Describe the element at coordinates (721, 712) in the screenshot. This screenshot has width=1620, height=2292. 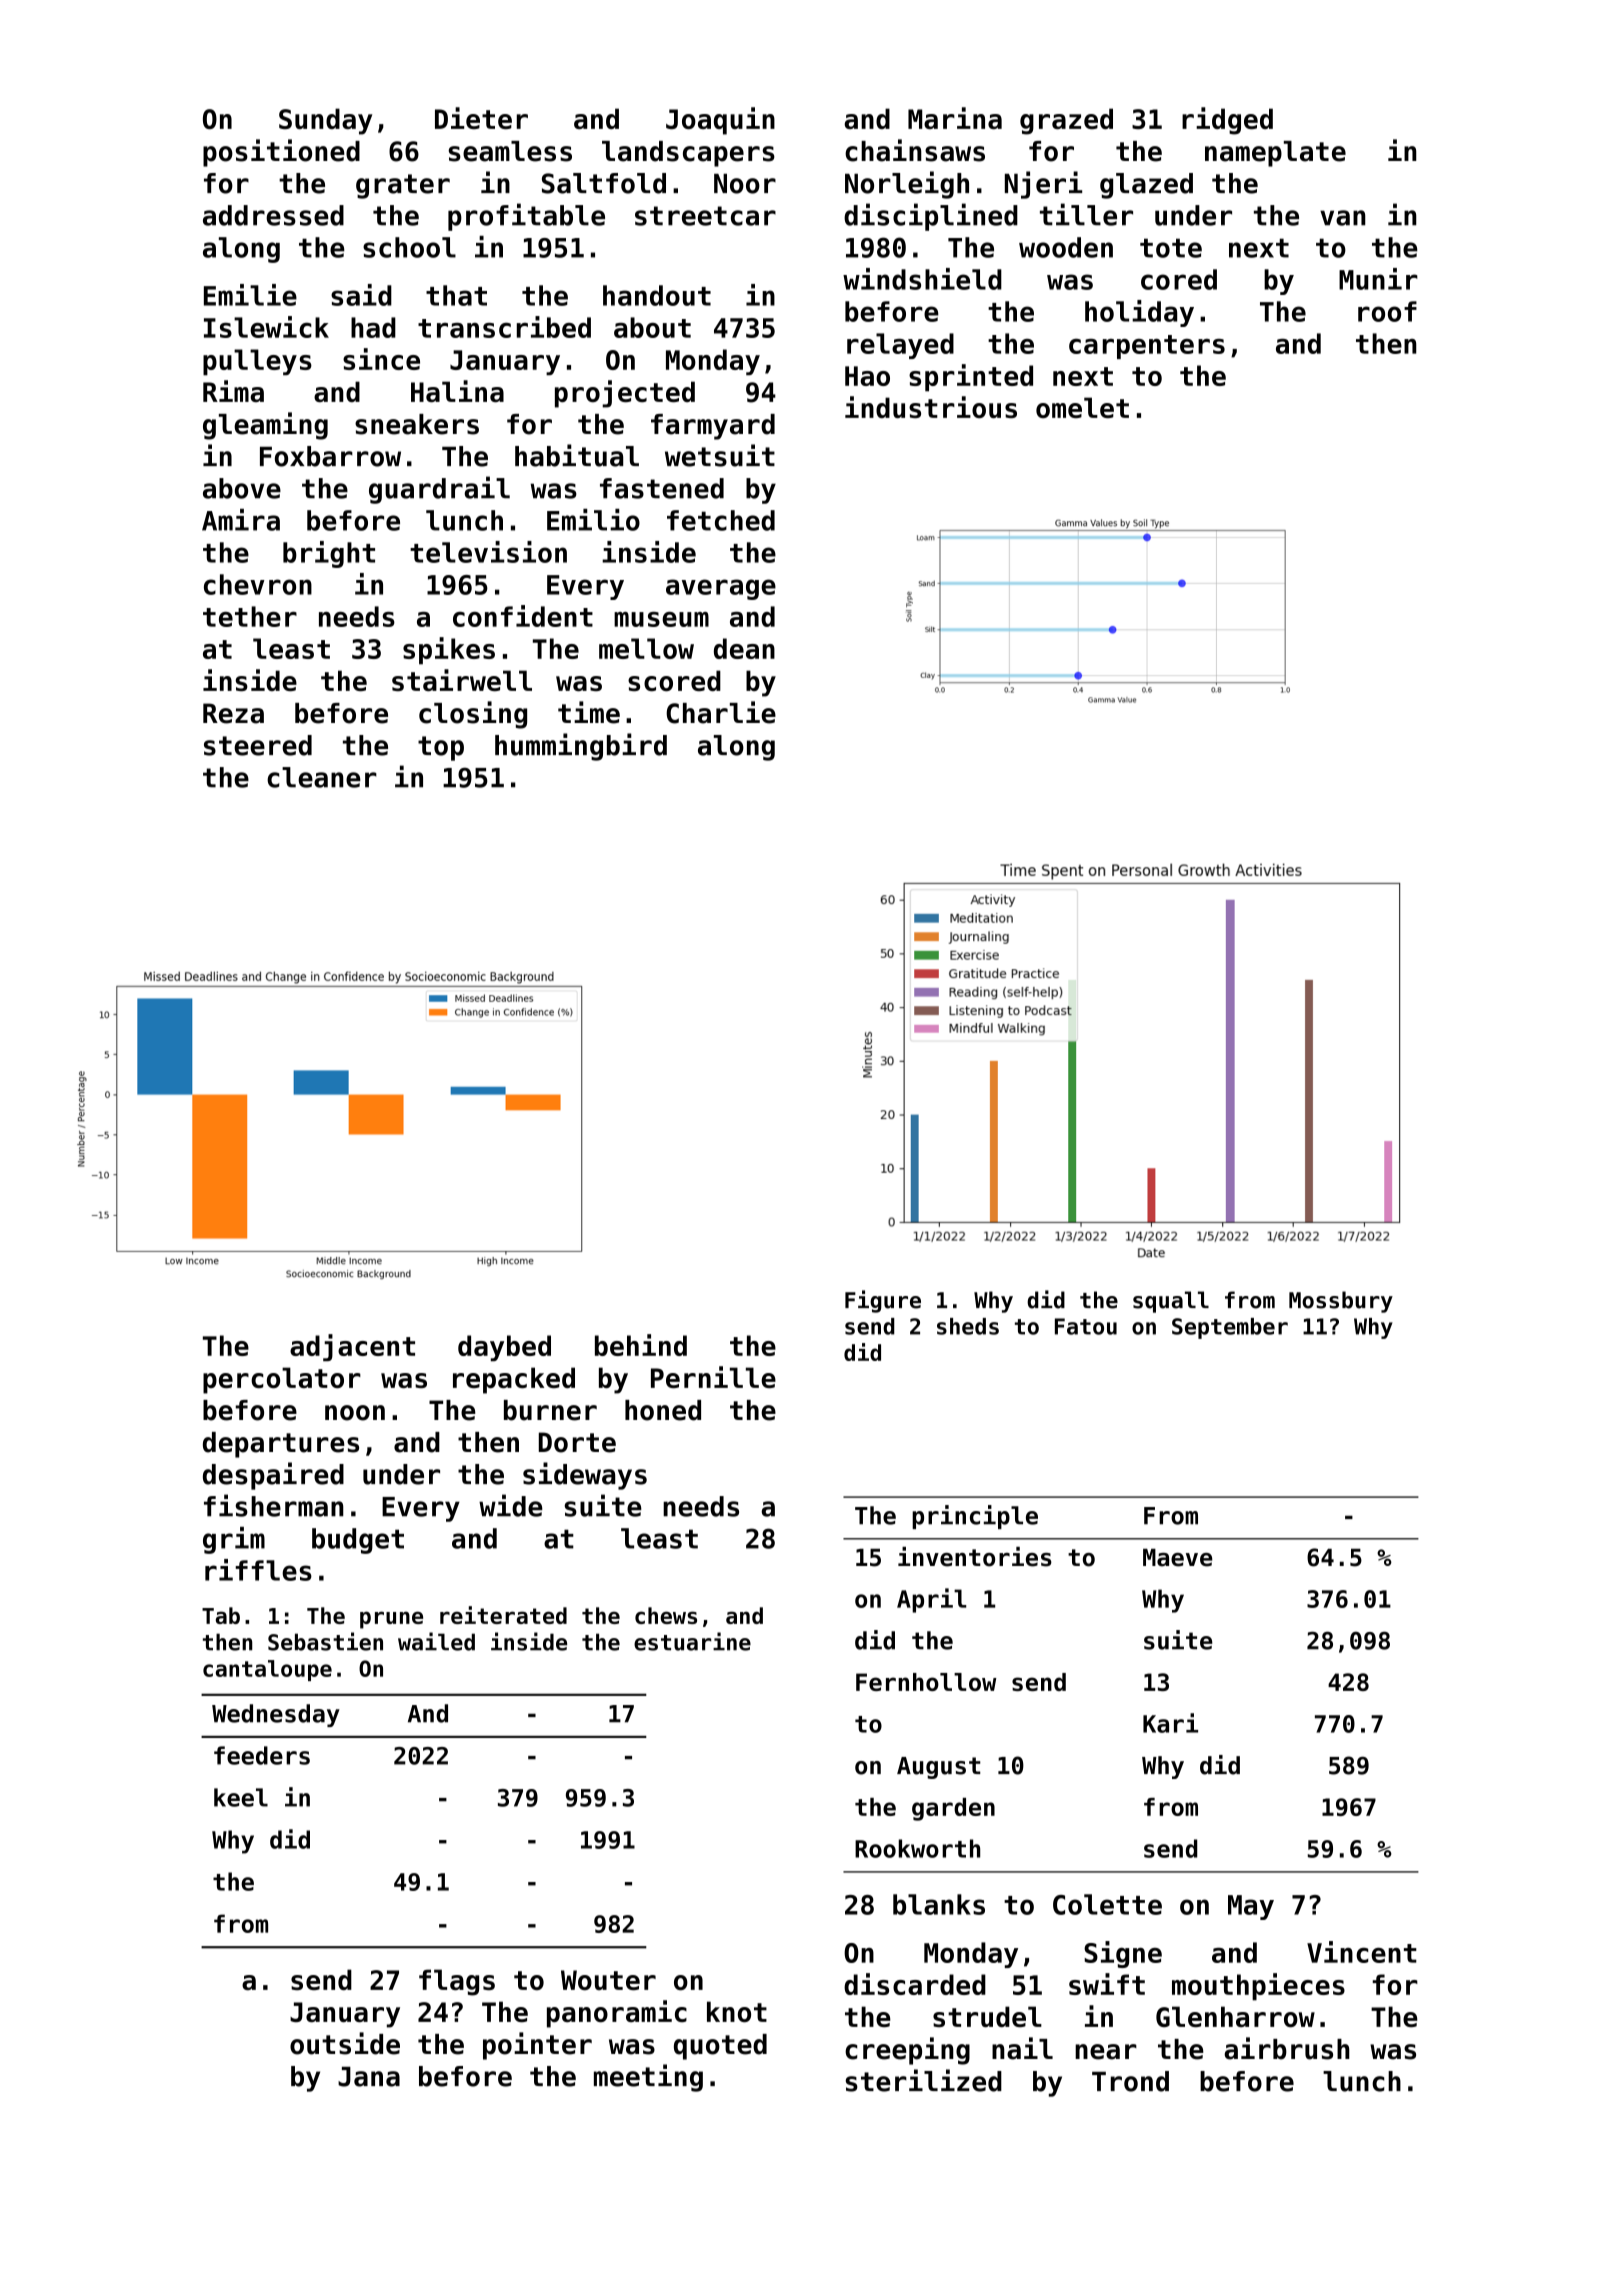
I see `Charlie` at that location.
